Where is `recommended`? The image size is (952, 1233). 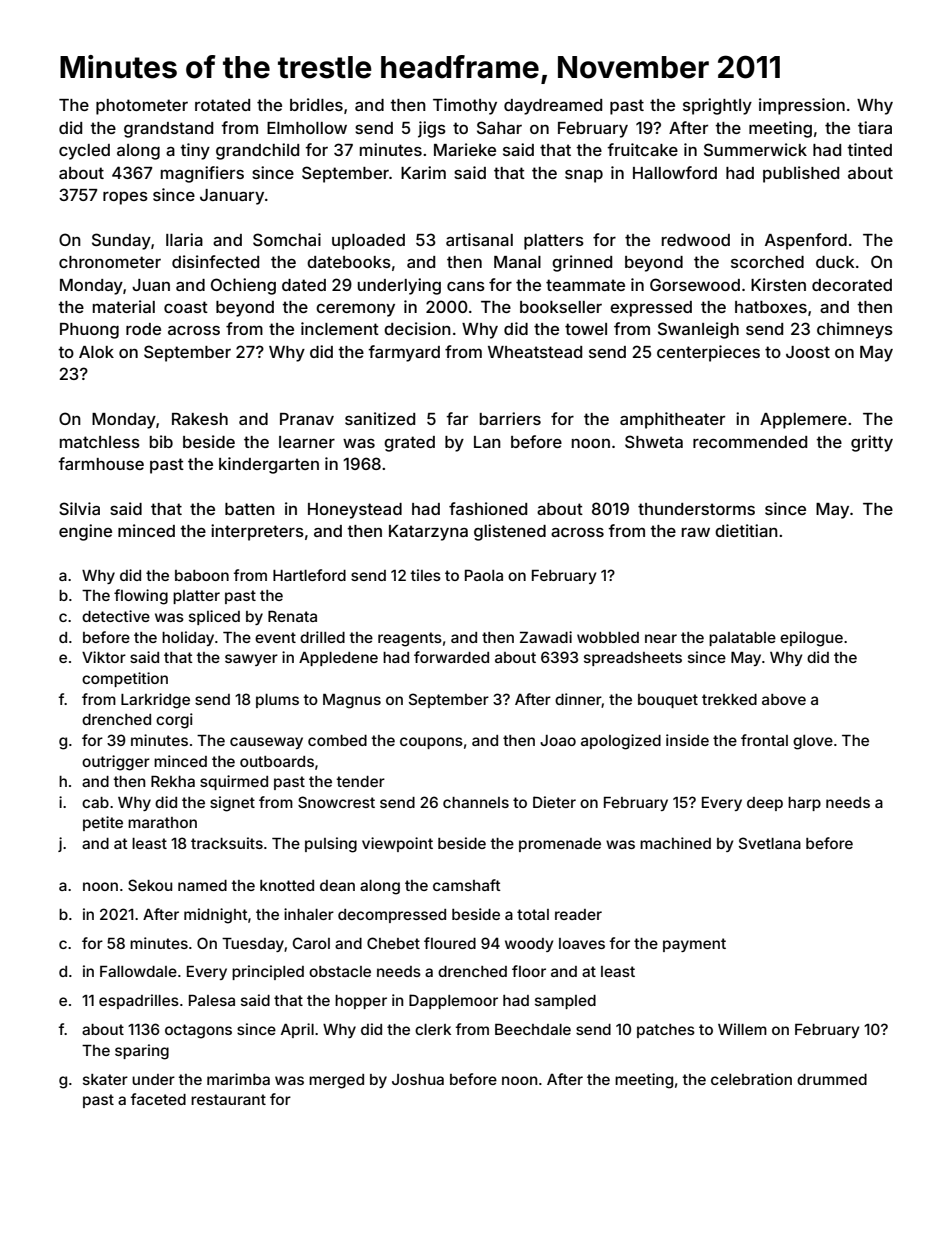
recommended is located at coordinates (750, 442).
